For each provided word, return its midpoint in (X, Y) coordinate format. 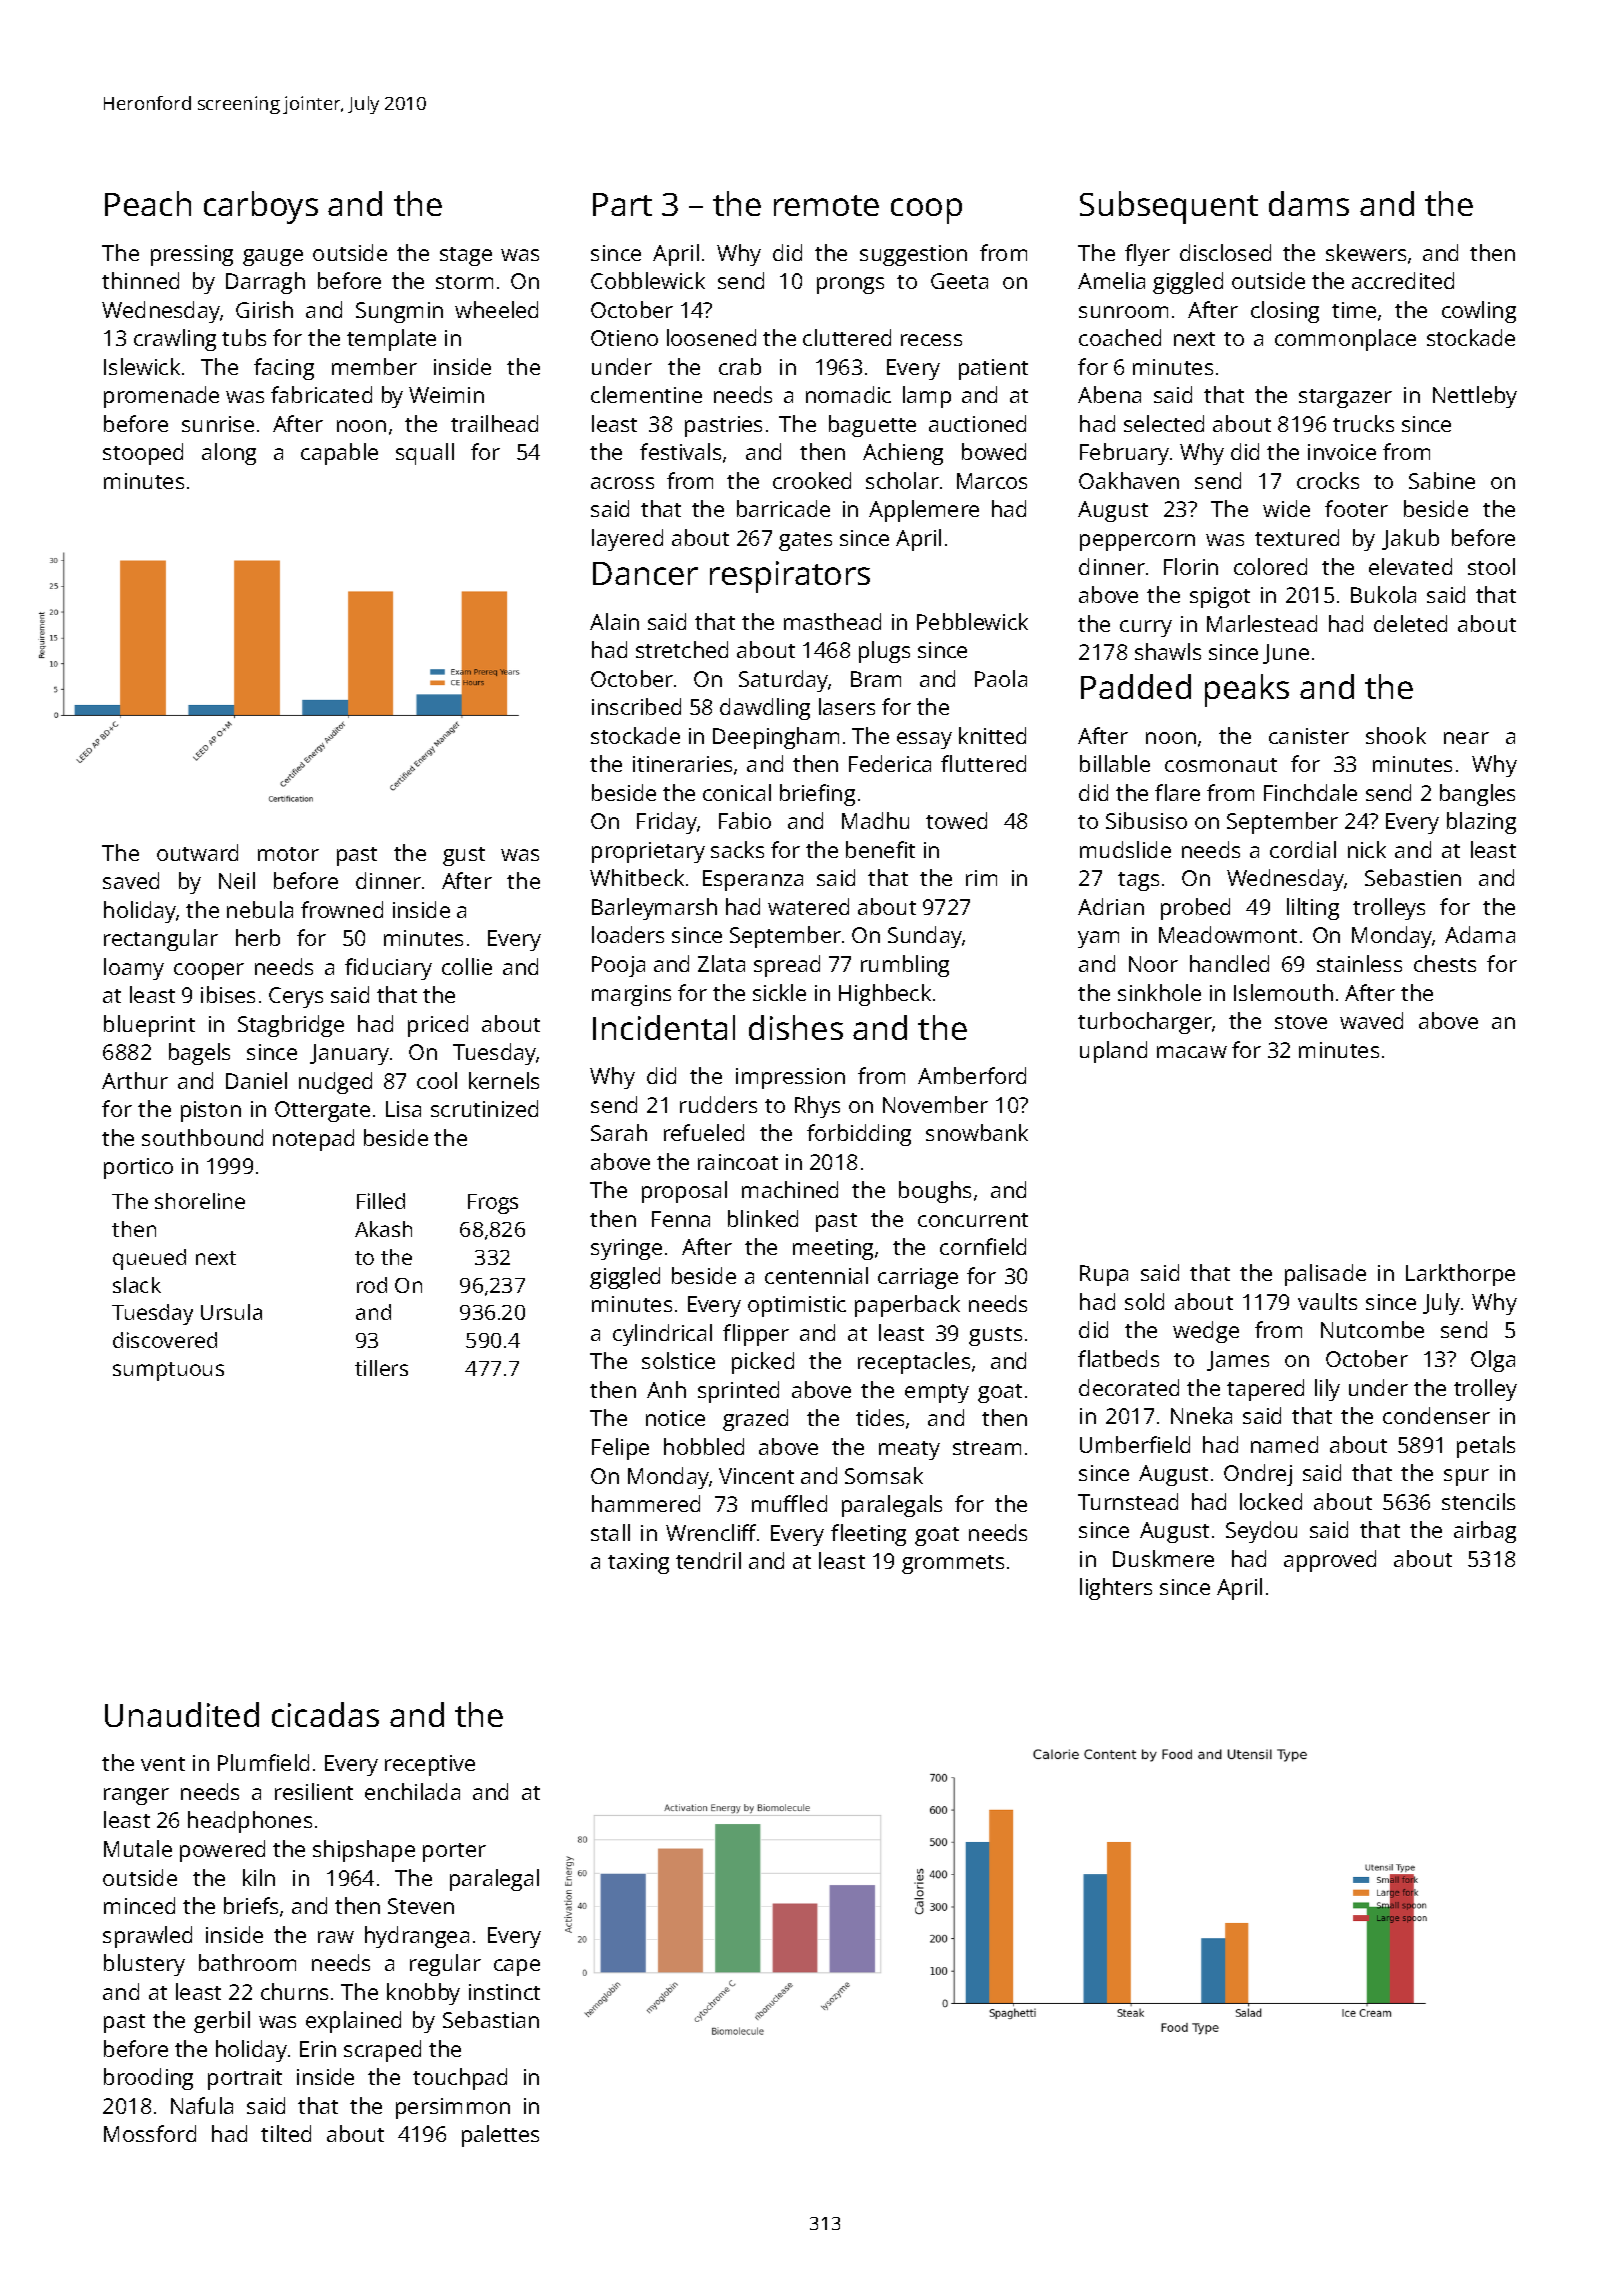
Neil (237, 880)
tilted (286, 2133)
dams (1309, 203)
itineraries (682, 764)
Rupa (1104, 1275)
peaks (1247, 690)
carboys (261, 207)
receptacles (914, 1363)
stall (610, 1532)
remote (826, 205)
